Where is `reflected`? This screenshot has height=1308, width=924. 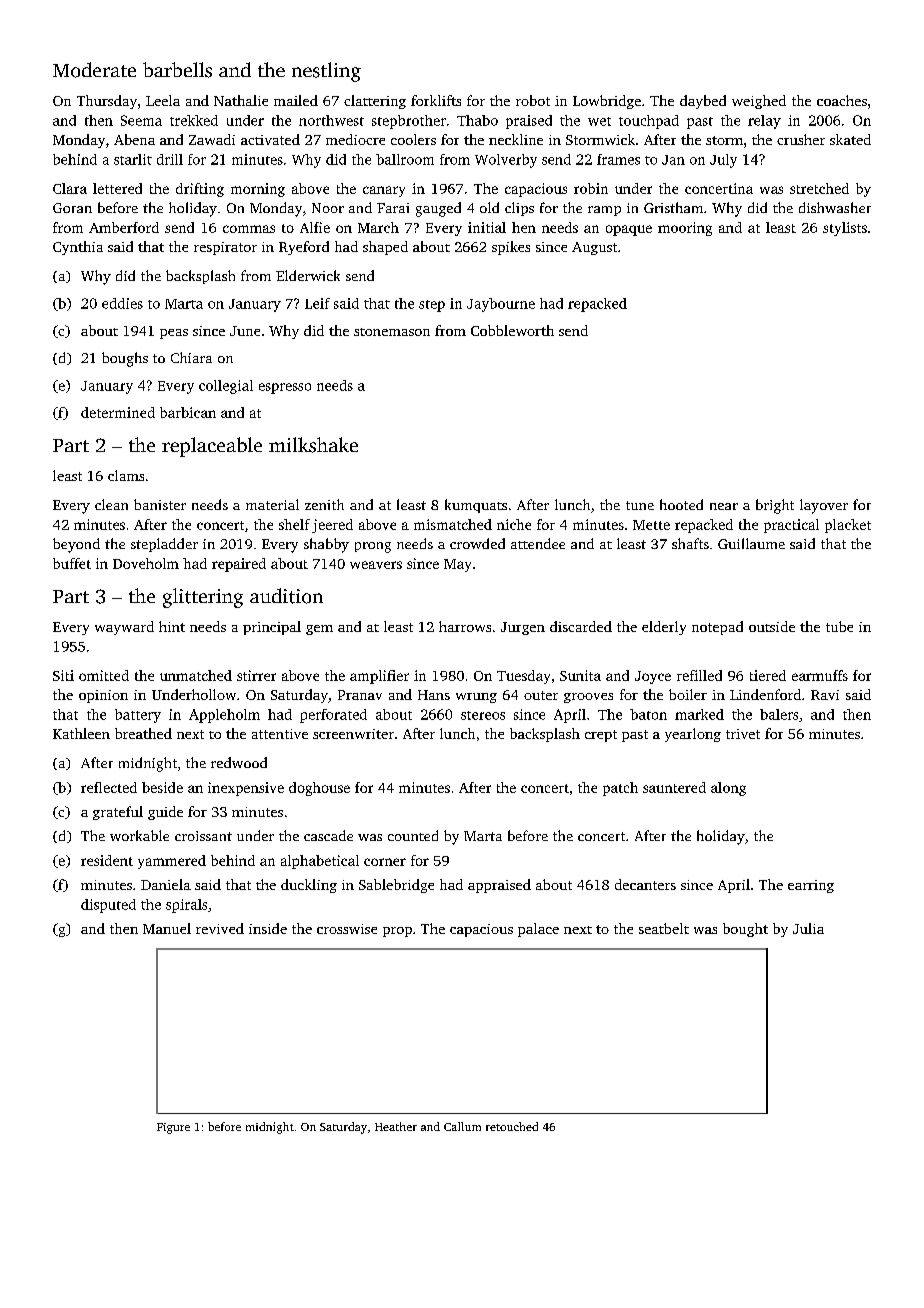 reflected is located at coordinates (109, 787).
